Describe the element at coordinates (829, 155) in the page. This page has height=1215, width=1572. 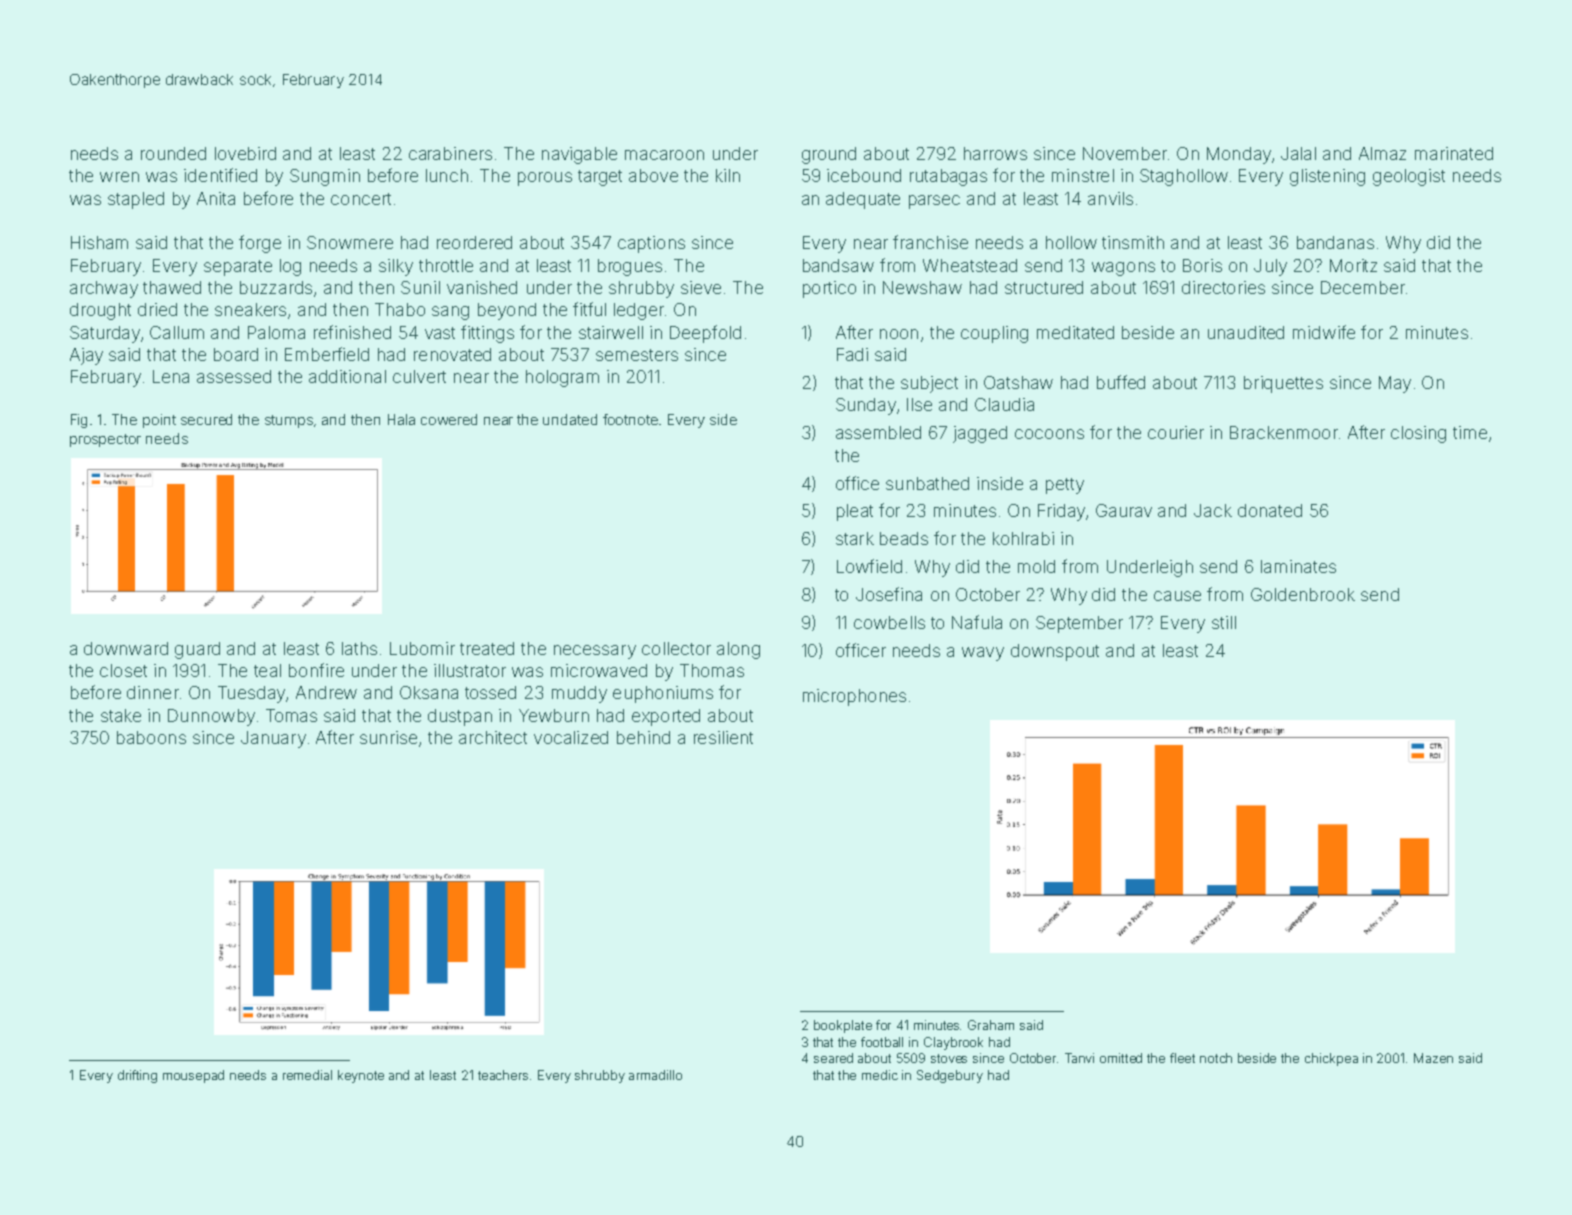
I see `ground` at that location.
